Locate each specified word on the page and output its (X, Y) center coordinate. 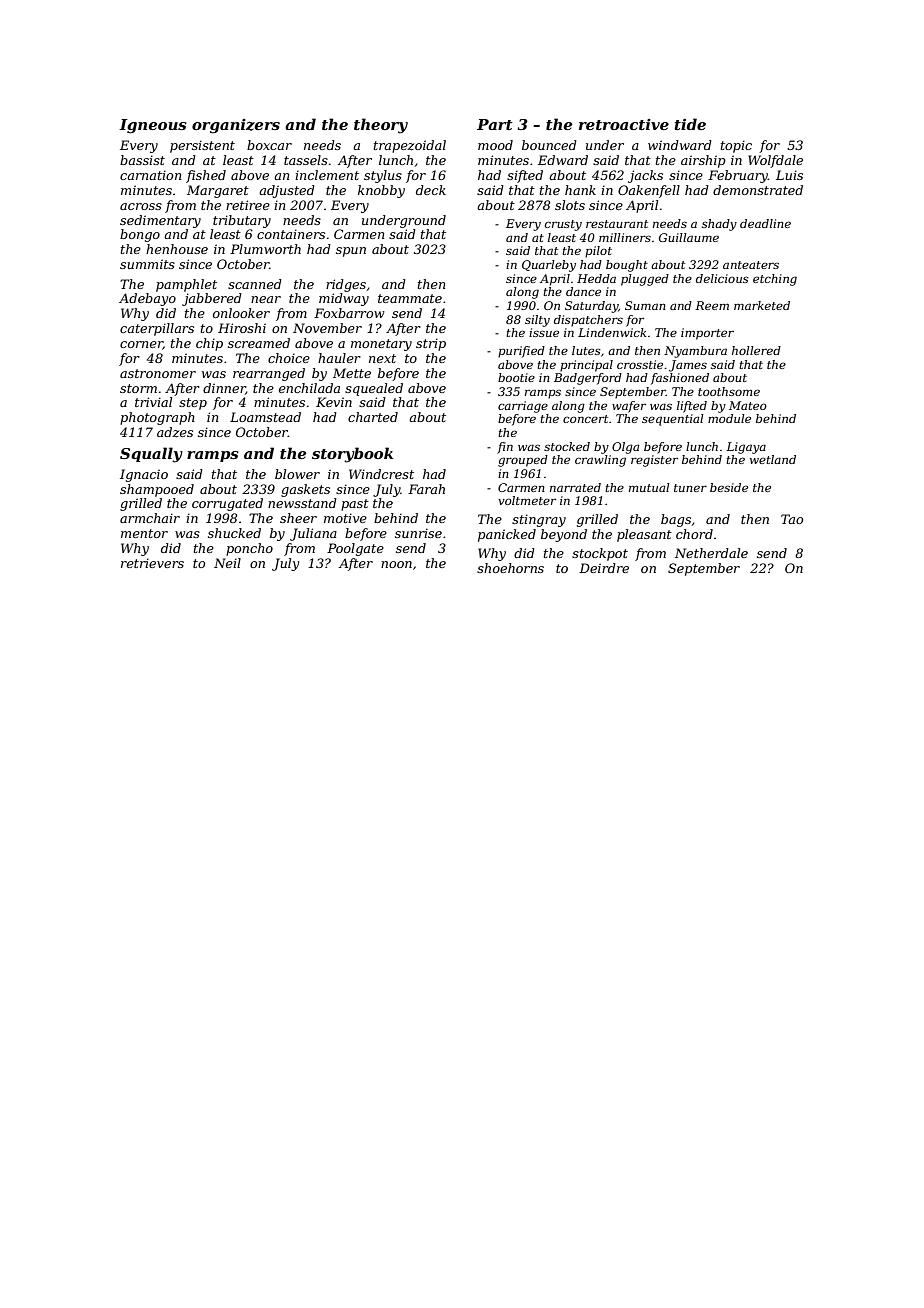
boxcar (269, 145)
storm (138, 388)
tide (690, 124)
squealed (374, 389)
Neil (227, 563)
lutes (586, 350)
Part (495, 124)
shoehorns (510, 568)
